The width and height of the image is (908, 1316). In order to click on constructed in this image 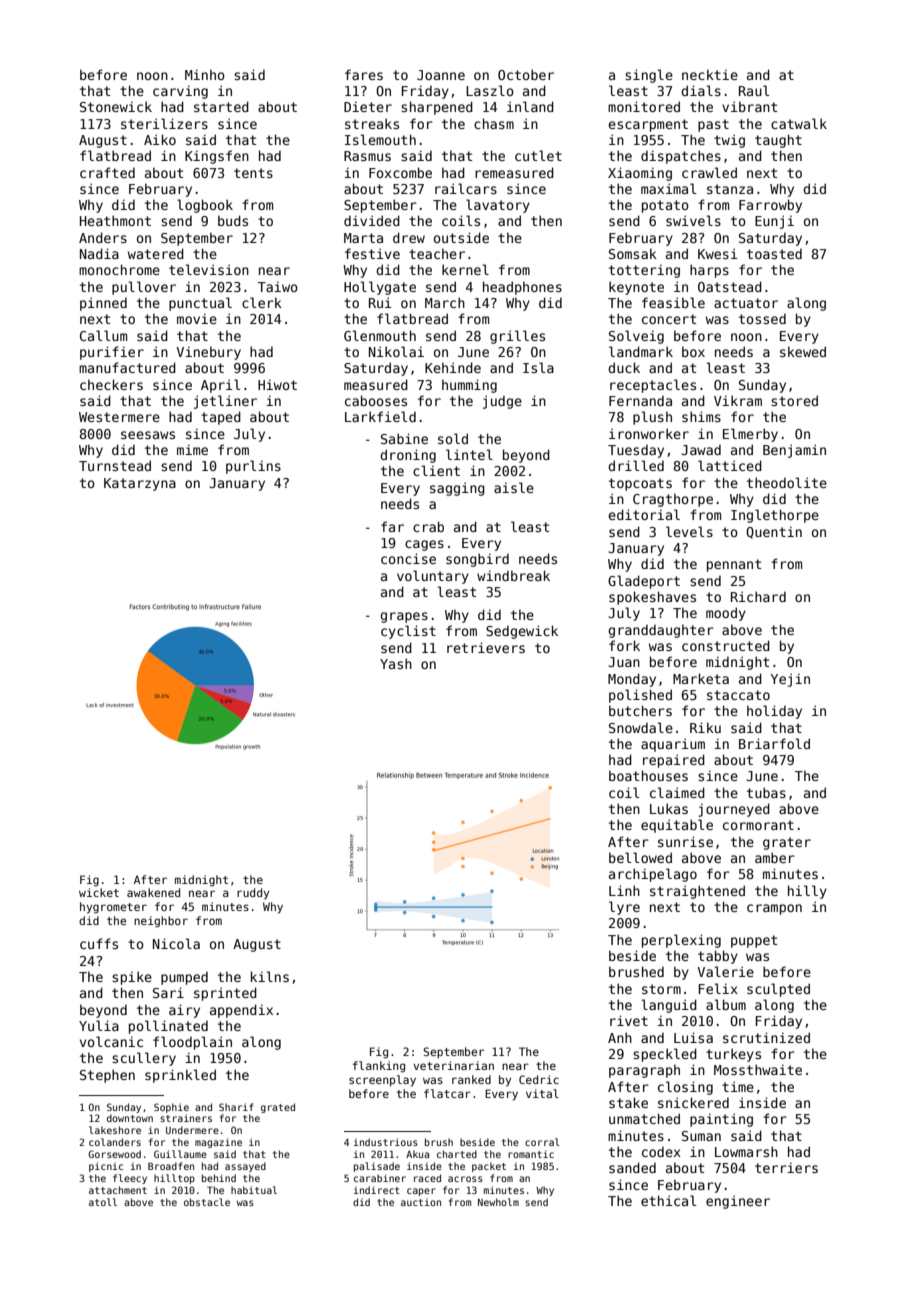, I will do `click(726, 645)`.
